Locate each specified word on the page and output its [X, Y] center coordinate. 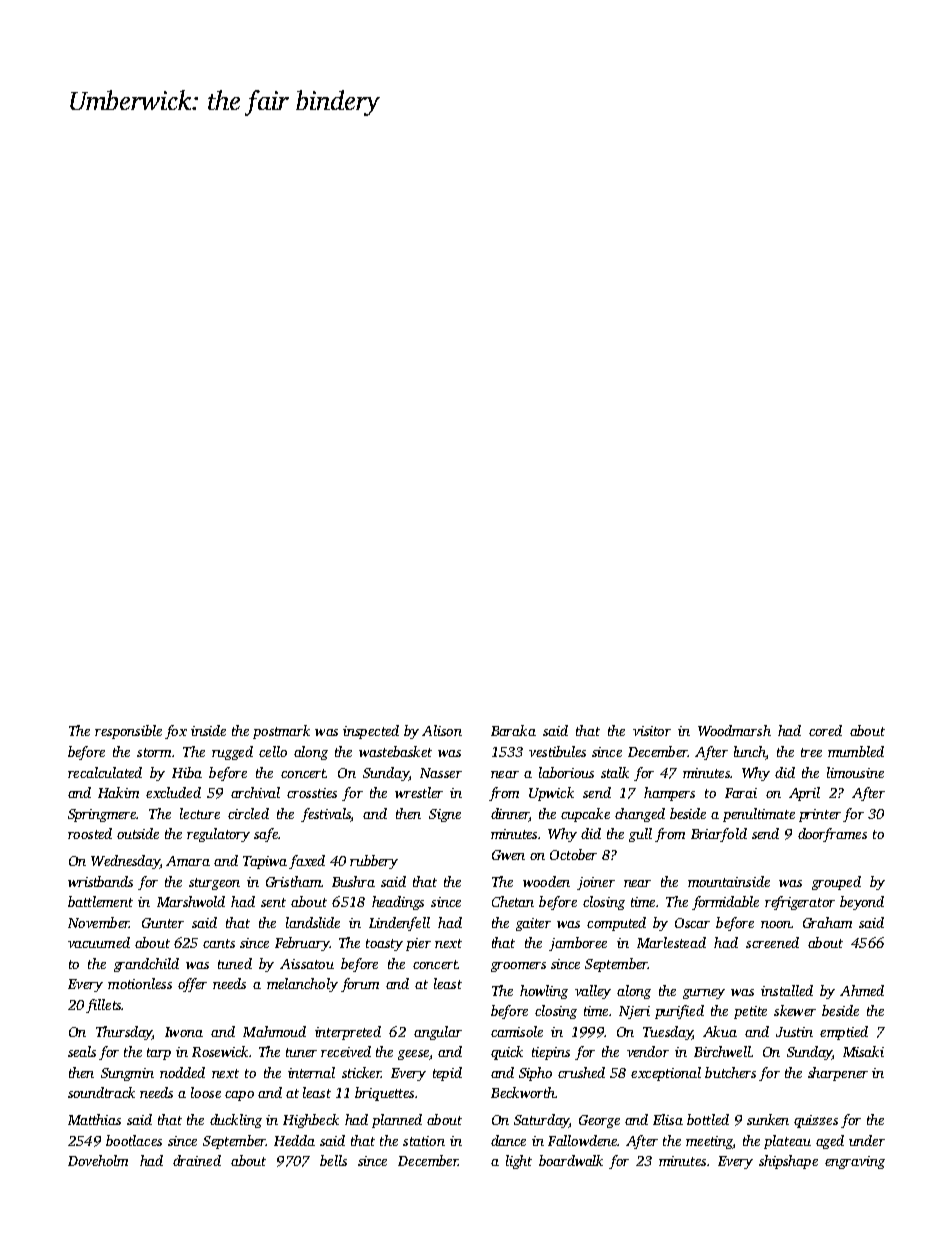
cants [219, 943]
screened [772, 942]
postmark [281, 732]
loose [206, 1092]
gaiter [533, 924]
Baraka [513, 730]
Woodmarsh [734, 730]
